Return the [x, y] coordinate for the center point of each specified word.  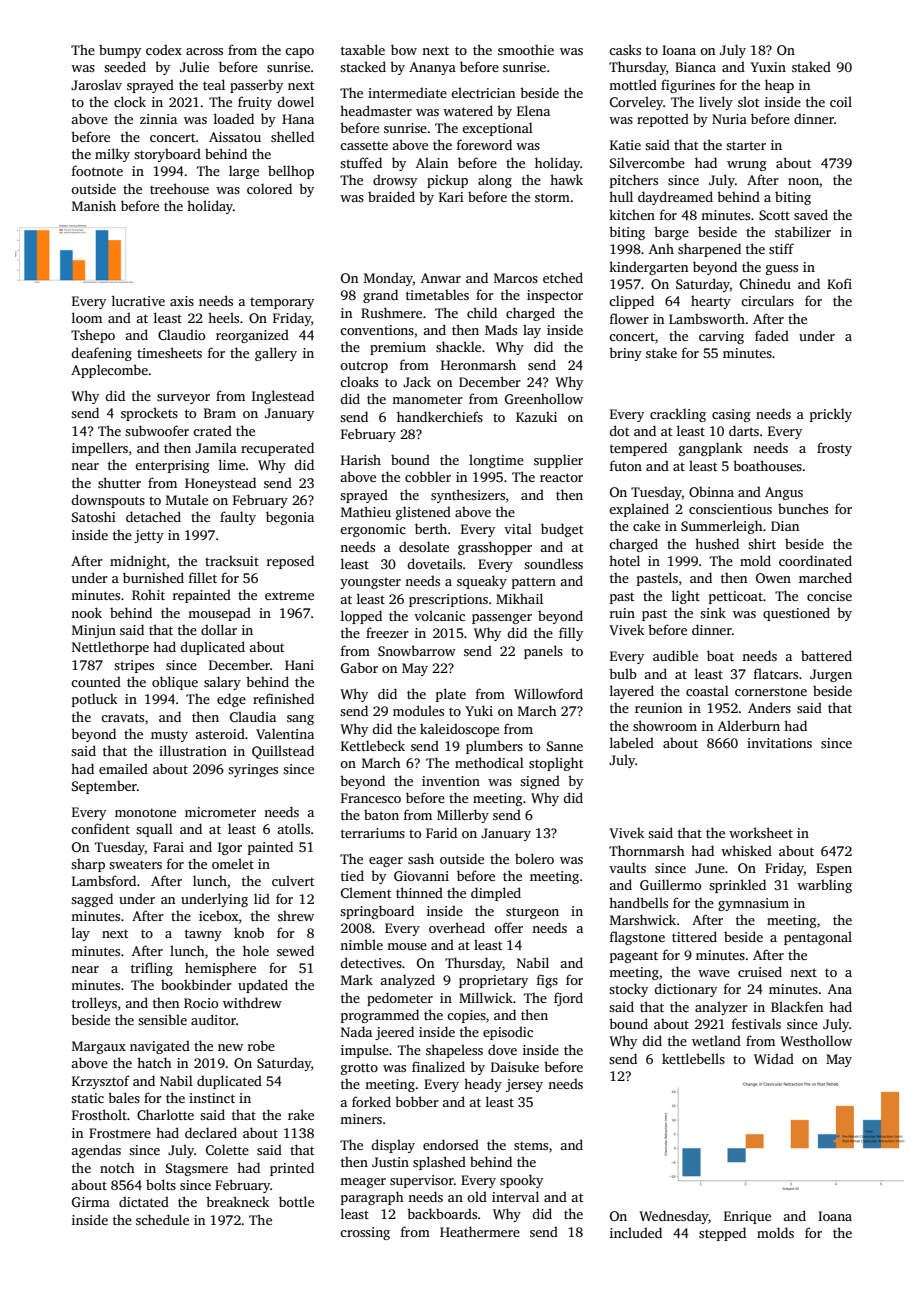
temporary [282, 303]
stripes [134, 666]
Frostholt [99, 1114]
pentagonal [818, 938]
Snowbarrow [417, 650]
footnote [97, 170]
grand [380, 296]
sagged [92, 900]
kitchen [632, 214]
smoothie [526, 50]
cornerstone [771, 691]
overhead [457, 927]
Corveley [636, 103]
